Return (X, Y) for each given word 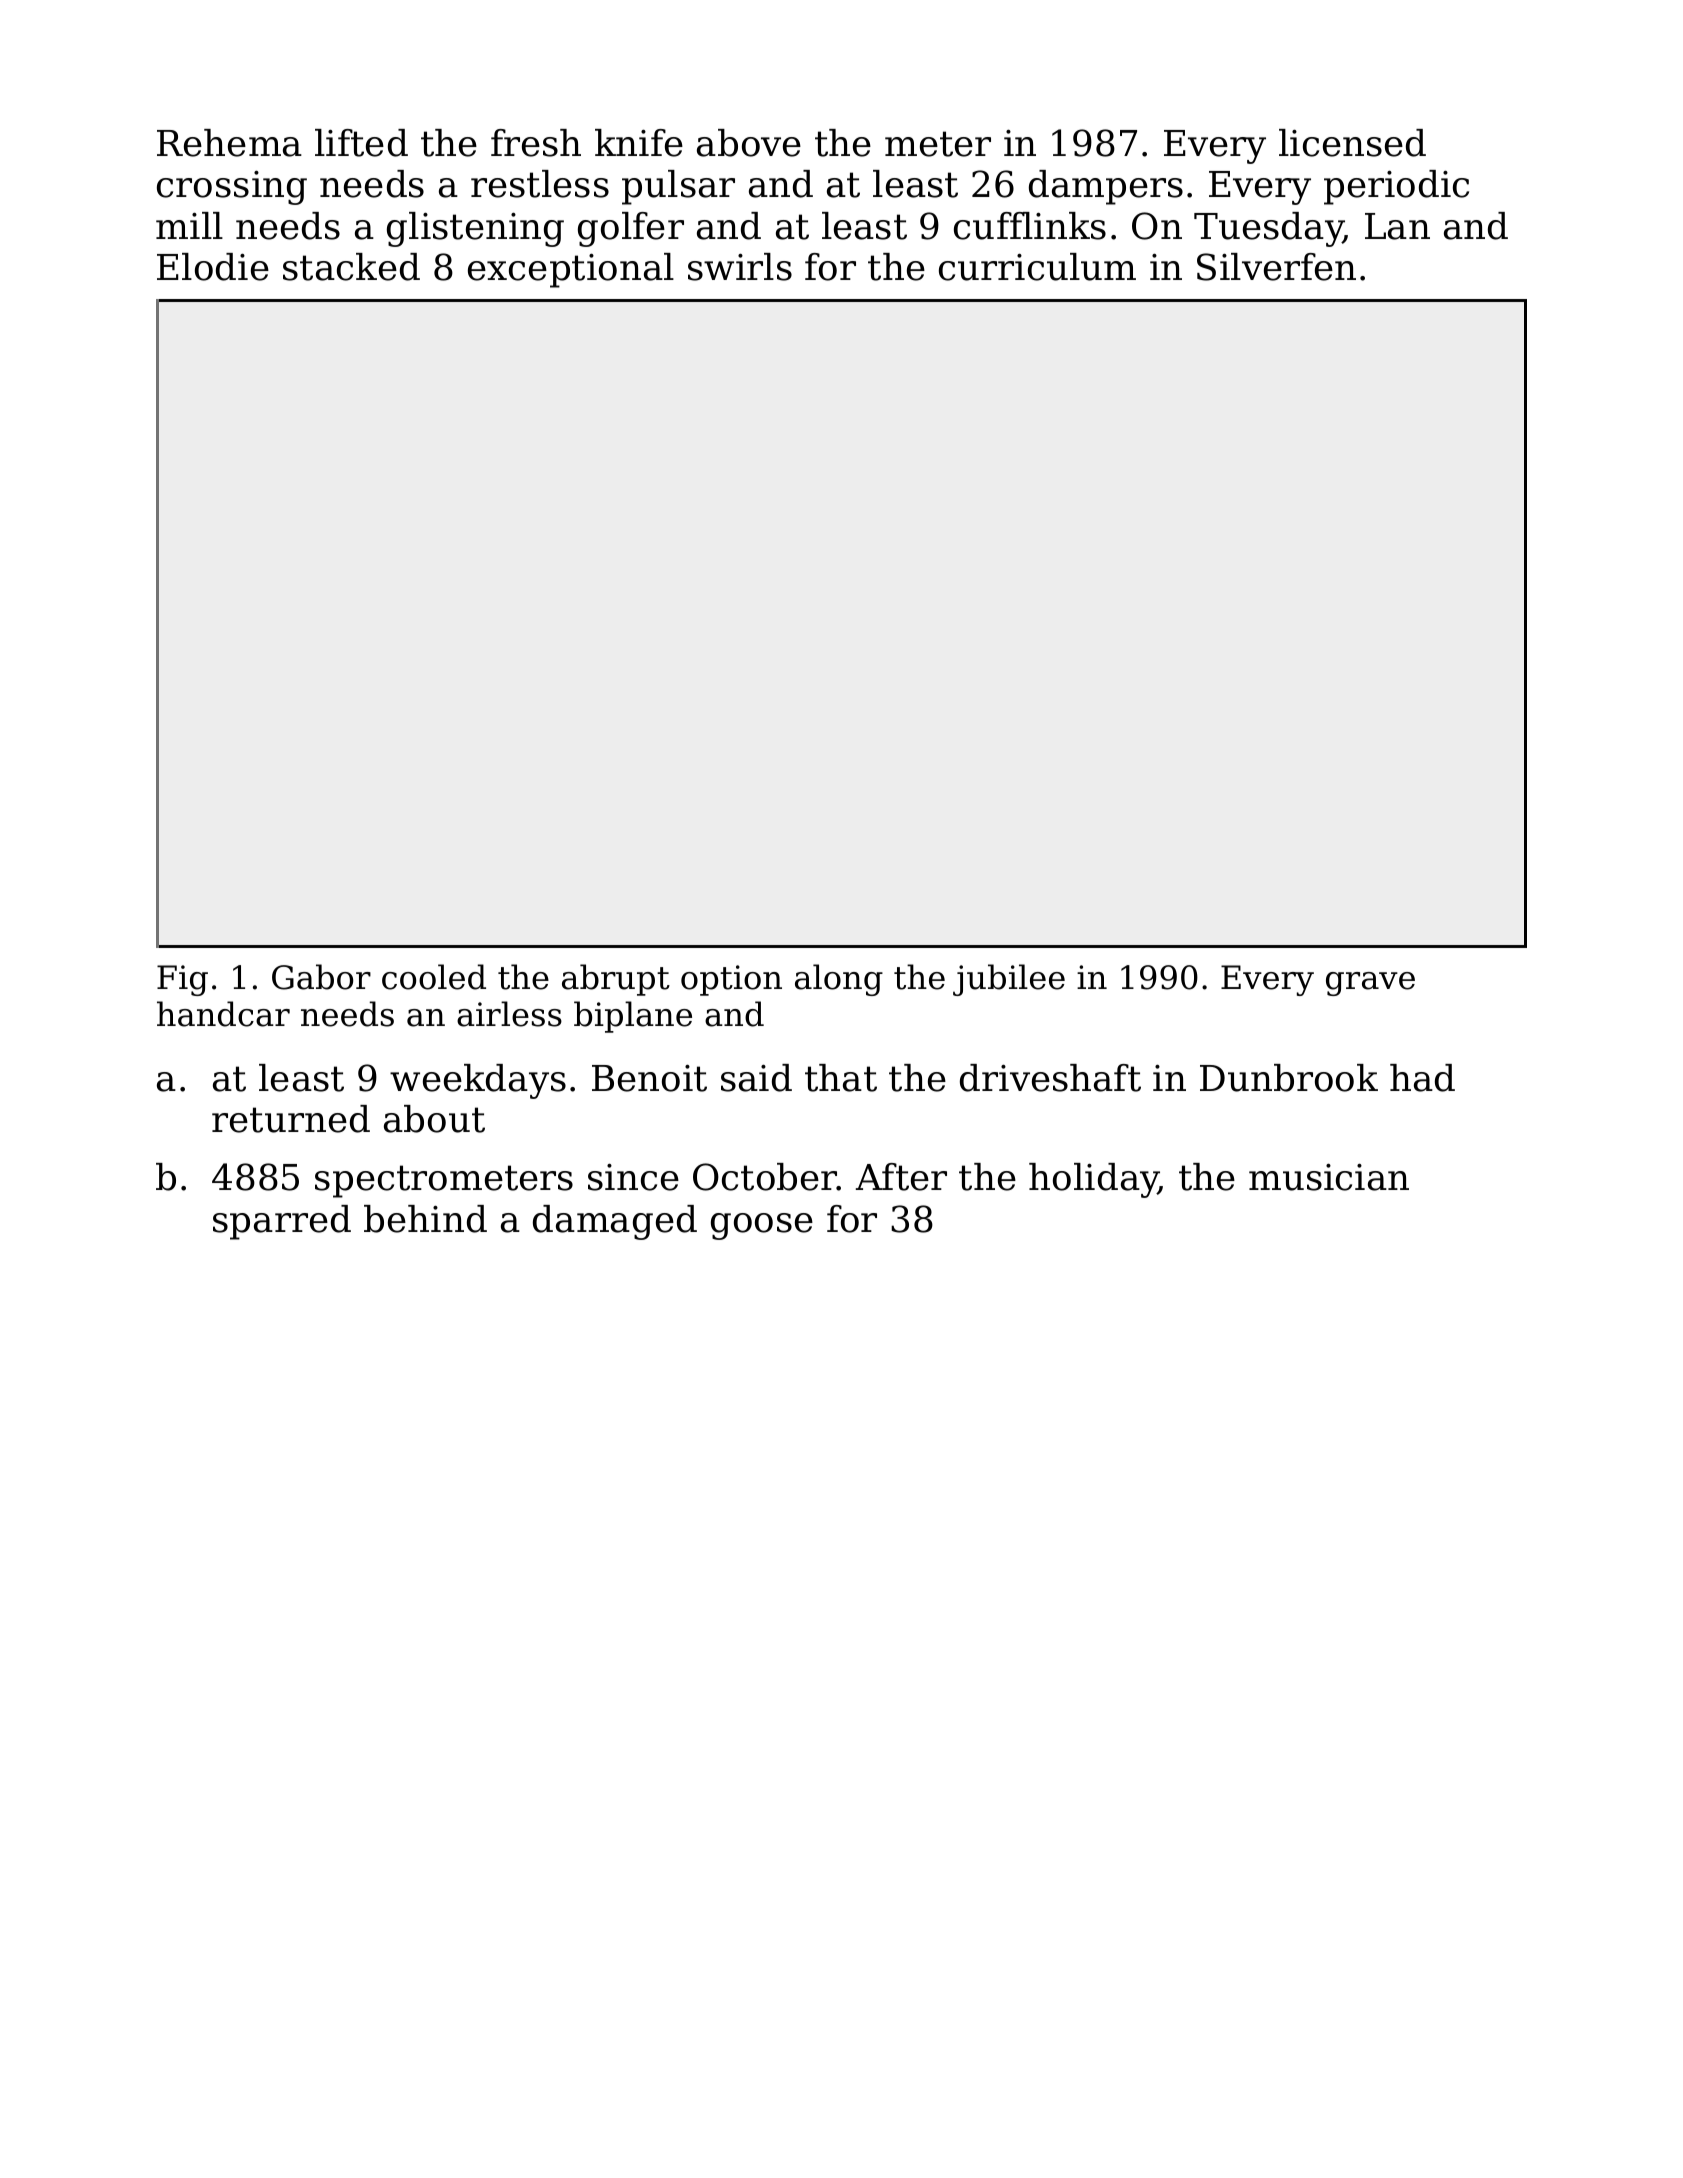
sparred (282, 1222)
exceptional (571, 270)
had (1422, 1078)
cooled (434, 977)
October (765, 1177)
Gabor (321, 977)
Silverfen (1276, 267)
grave (1370, 984)
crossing (232, 188)
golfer (631, 229)
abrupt (616, 980)
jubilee (1009, 980)
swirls (740, 267)
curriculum (1037, 267)
